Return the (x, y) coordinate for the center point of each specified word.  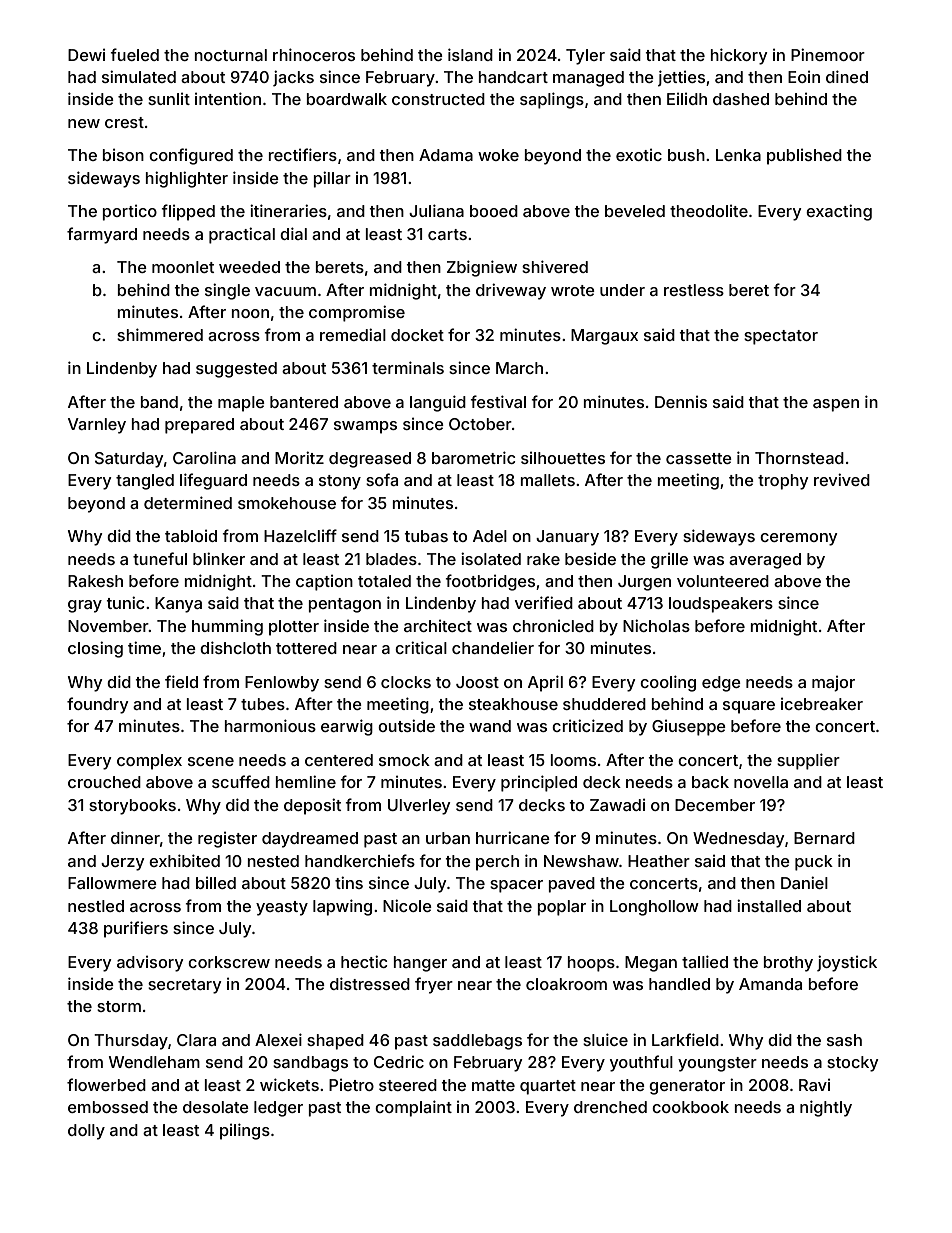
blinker (219, 558)
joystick (847, 963)
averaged (765, 561)
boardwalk (347, 99)
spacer (516, 886)
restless (694, 290)
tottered (306, 648)
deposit (312, 806)
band (159, 402)
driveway (511, 291)
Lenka (738, 155)
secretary (185, 986)
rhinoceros (314, 54)
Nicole (407, 905)
